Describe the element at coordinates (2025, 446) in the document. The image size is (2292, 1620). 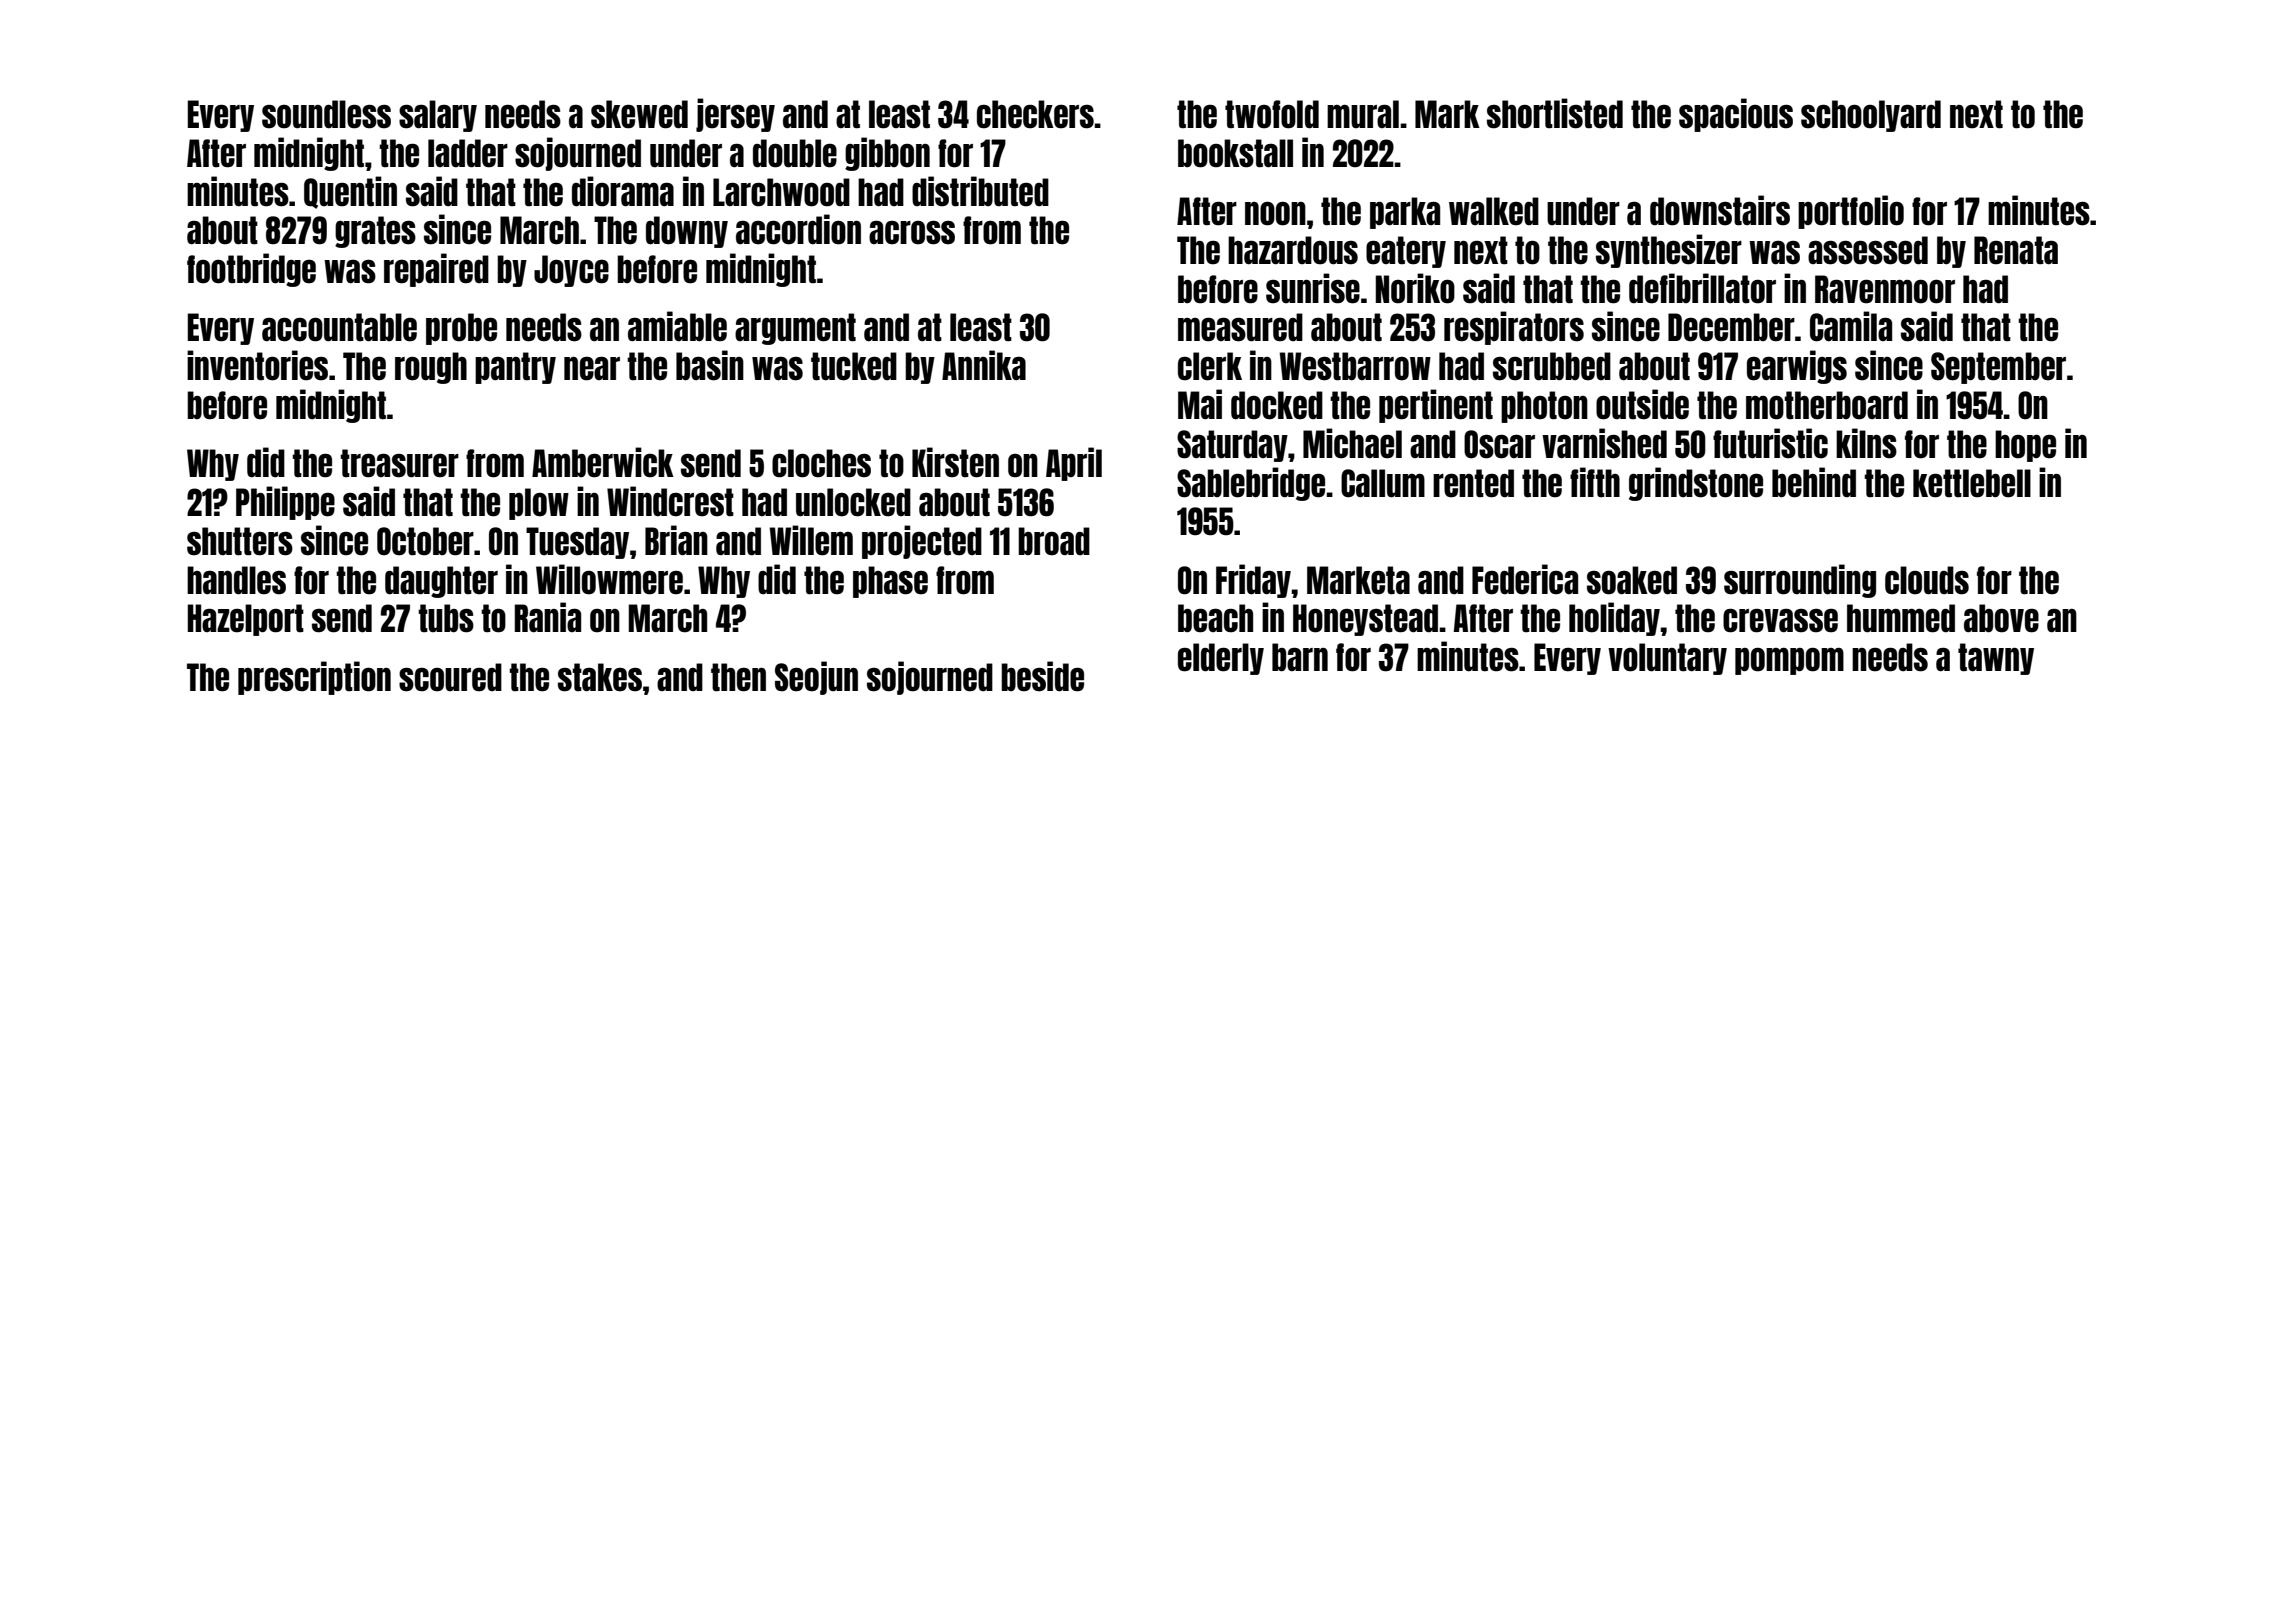
I see `hope` at that location.
